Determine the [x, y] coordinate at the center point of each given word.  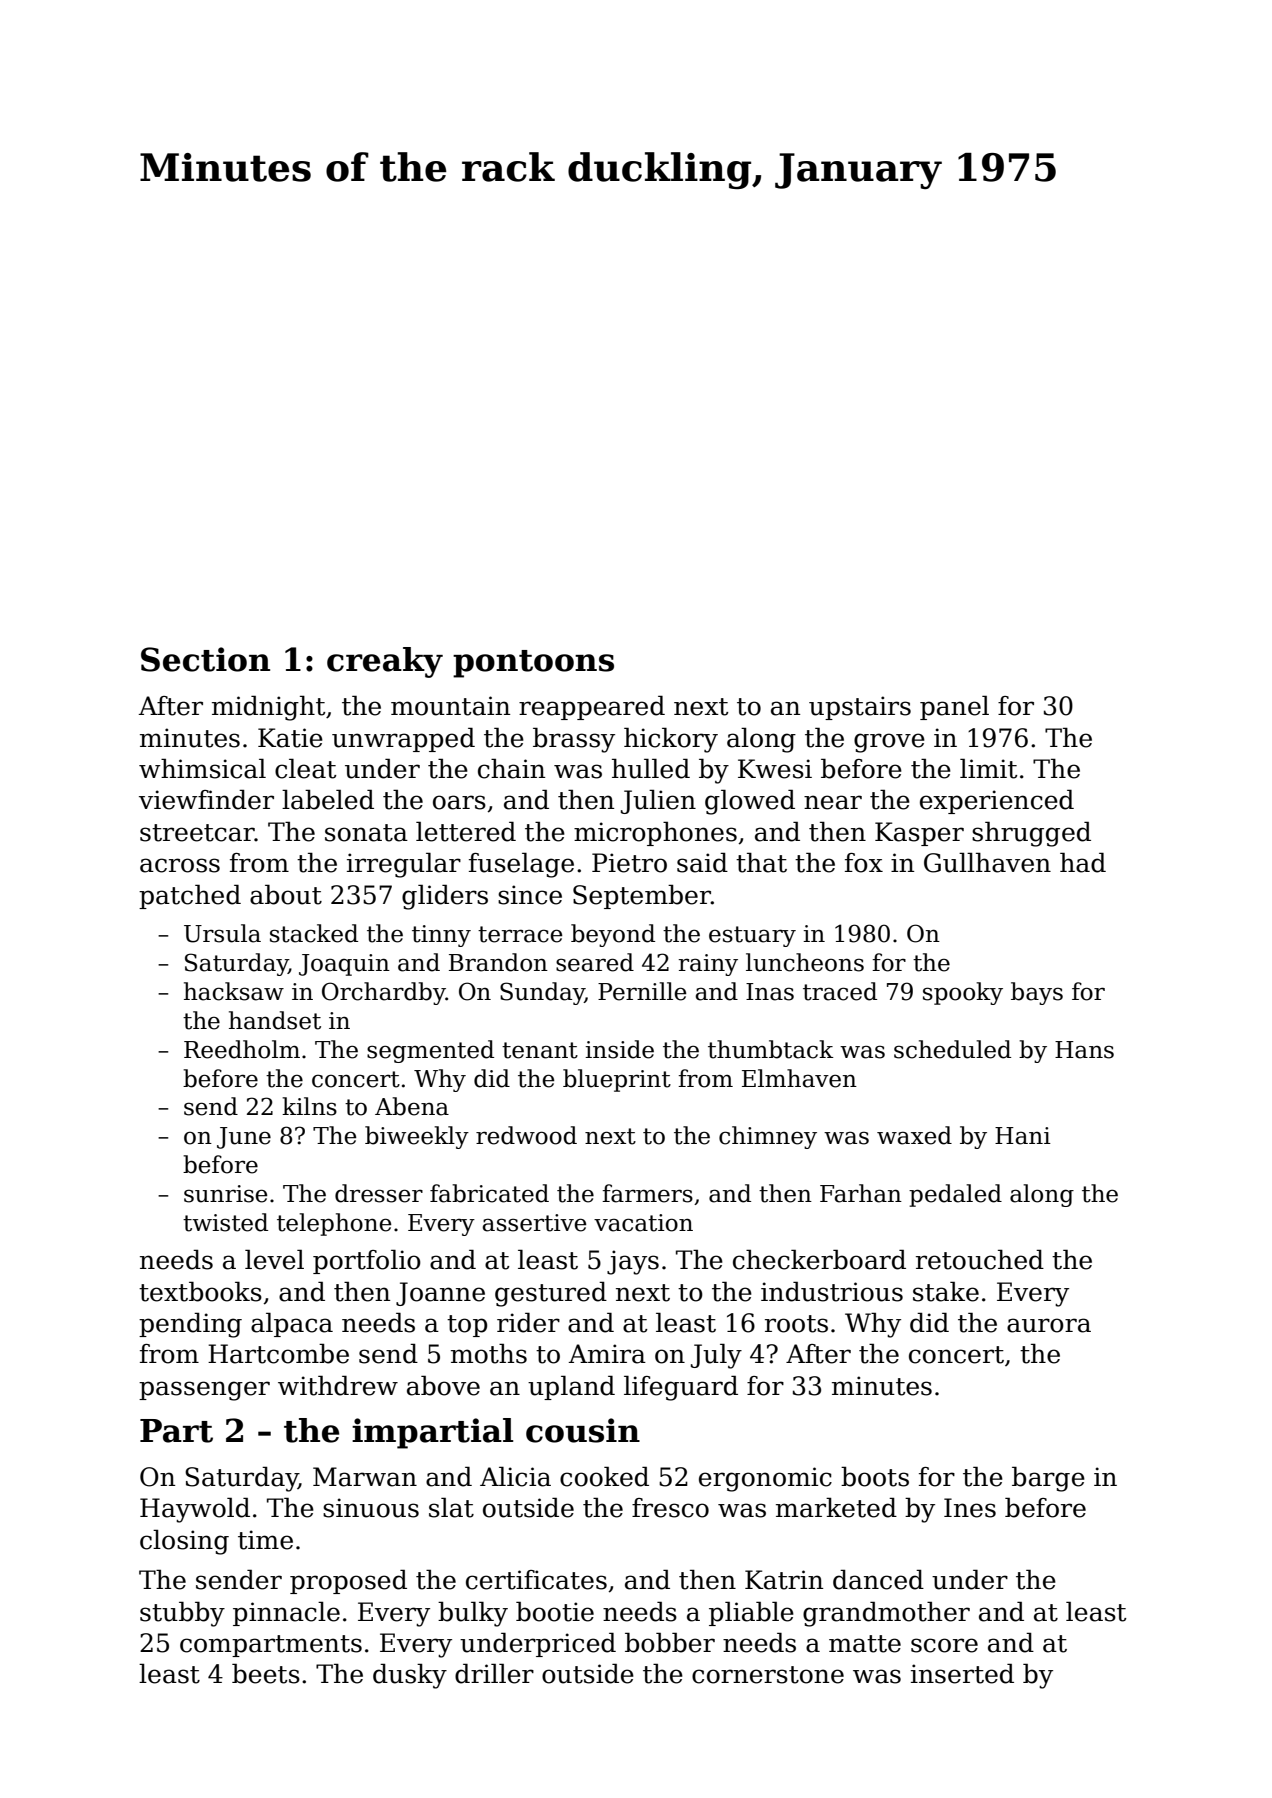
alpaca [292, 1324]
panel [954, 707]
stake [946, 1291]
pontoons [533, 664]
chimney [768, 1137]
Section [205, 659]
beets [266, 1673]
